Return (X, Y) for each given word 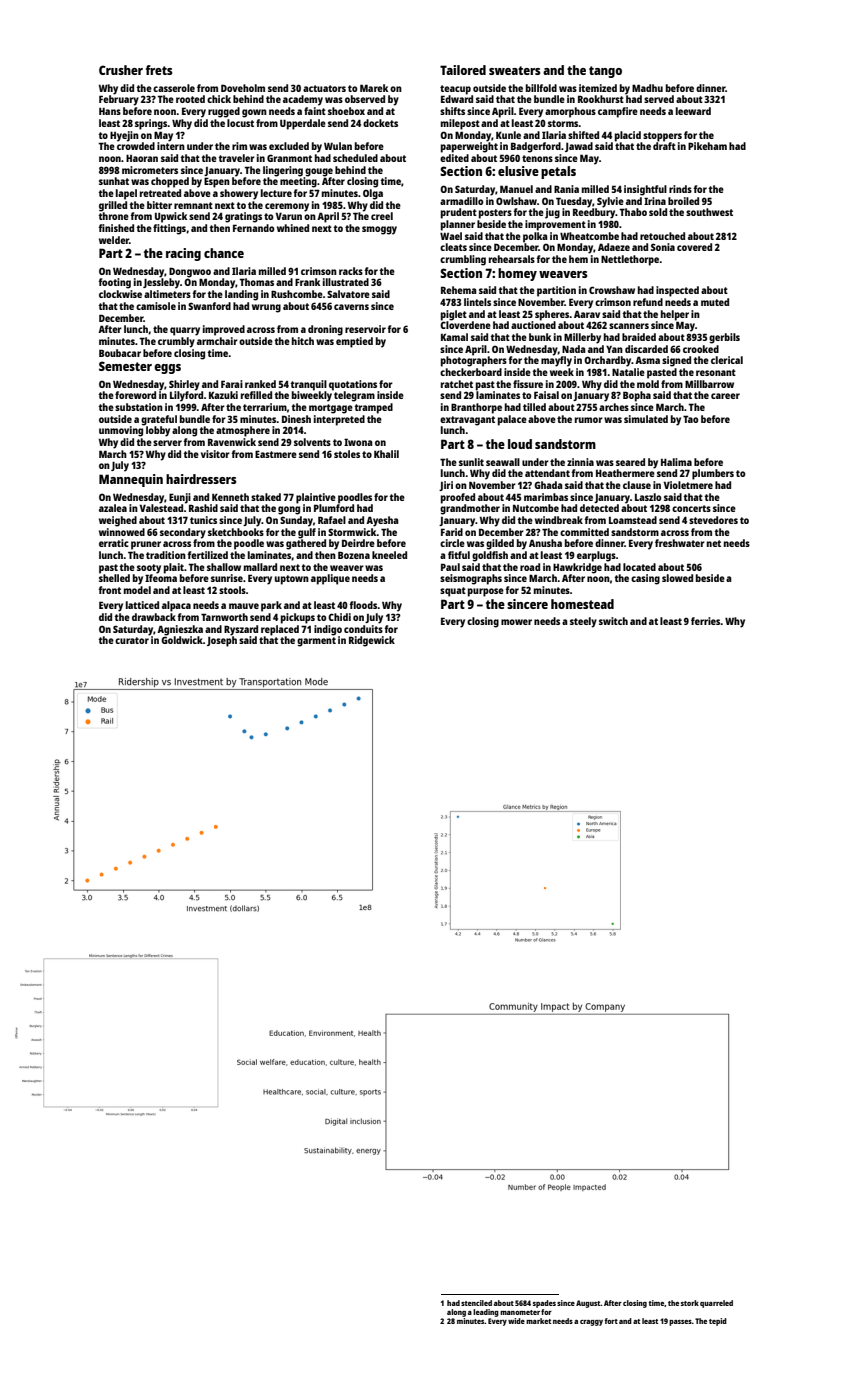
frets (159, 70)
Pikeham (707, 146)
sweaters (515, 70)
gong (289, 510)
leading (486, 1313)
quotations (353, 385)
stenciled (476, 1303)
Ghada (548, 485)
